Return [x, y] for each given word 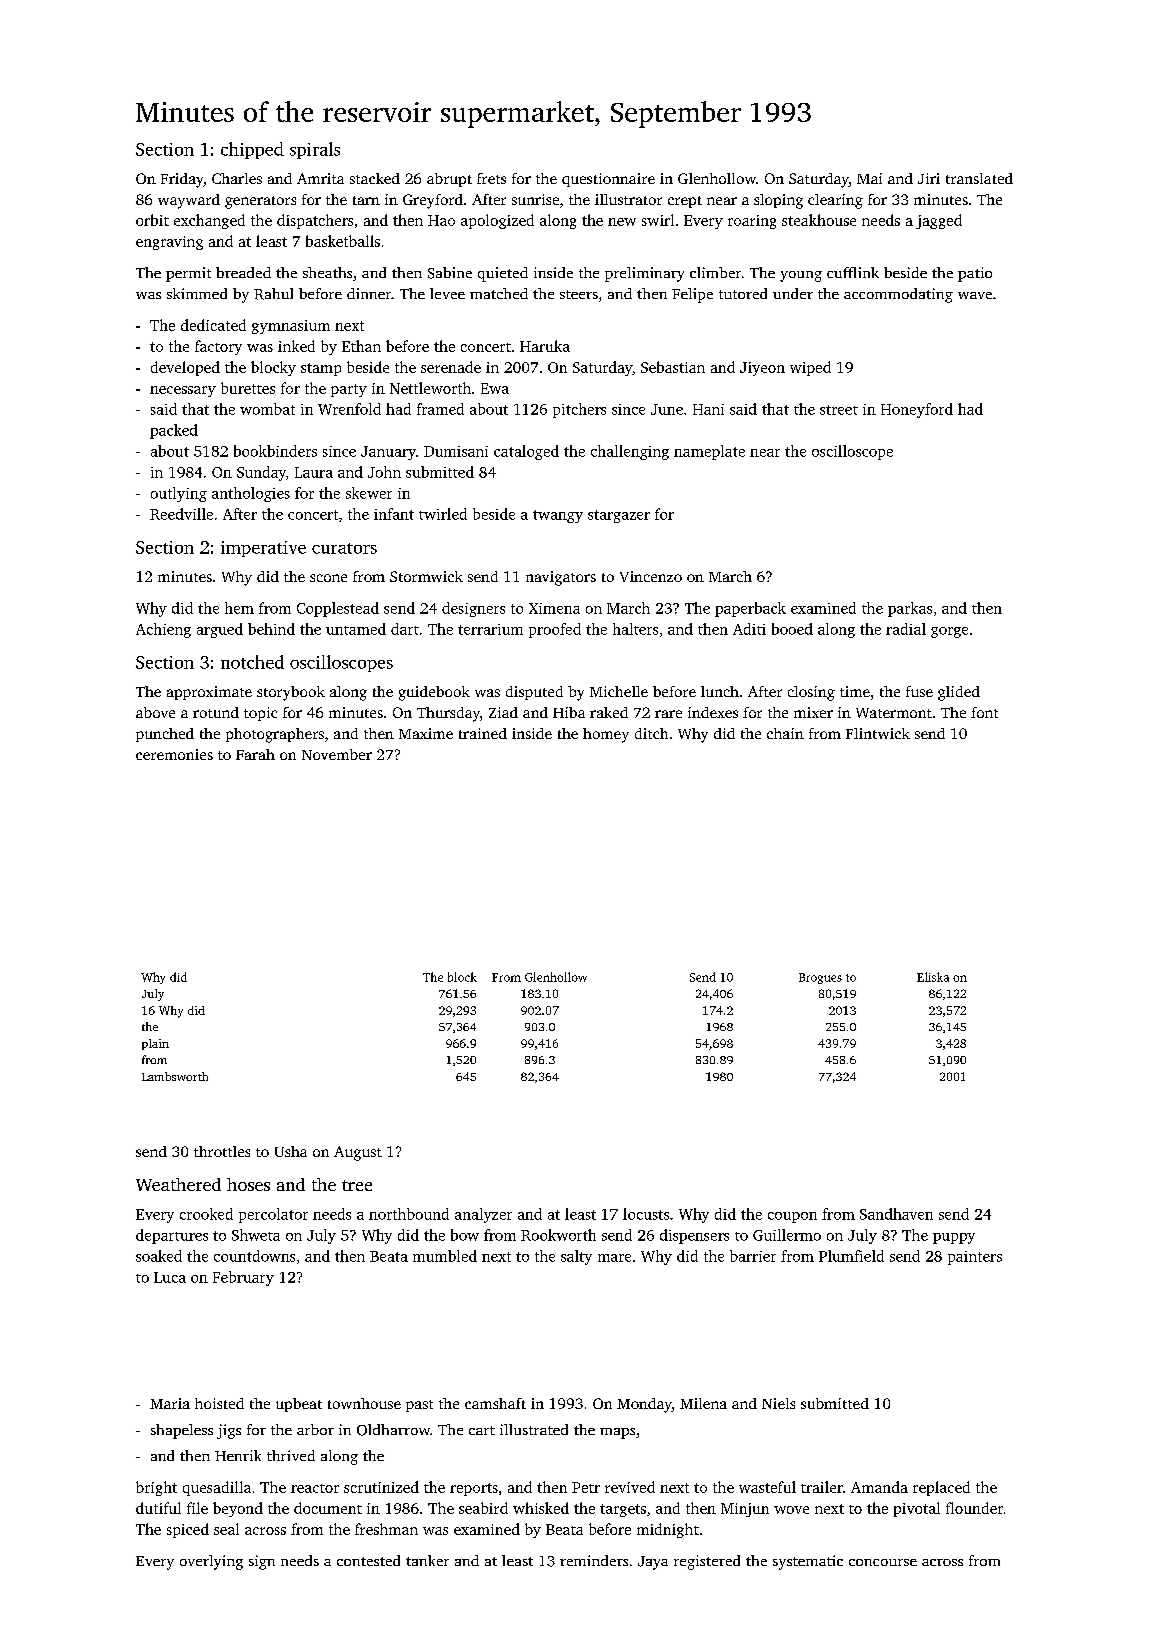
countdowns [254, 1256]
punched [165, 735]
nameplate [709, 452]
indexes [713, 712]
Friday [182, 180]
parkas [910, 609]
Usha [291, 1151]
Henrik [238, 1455]
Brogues [820, 978]
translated [979, 178]
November [337, 754]
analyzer [483, 1215]
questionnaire [608, 180]
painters [975, 1258]
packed [174, 431]
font [984, 712]
